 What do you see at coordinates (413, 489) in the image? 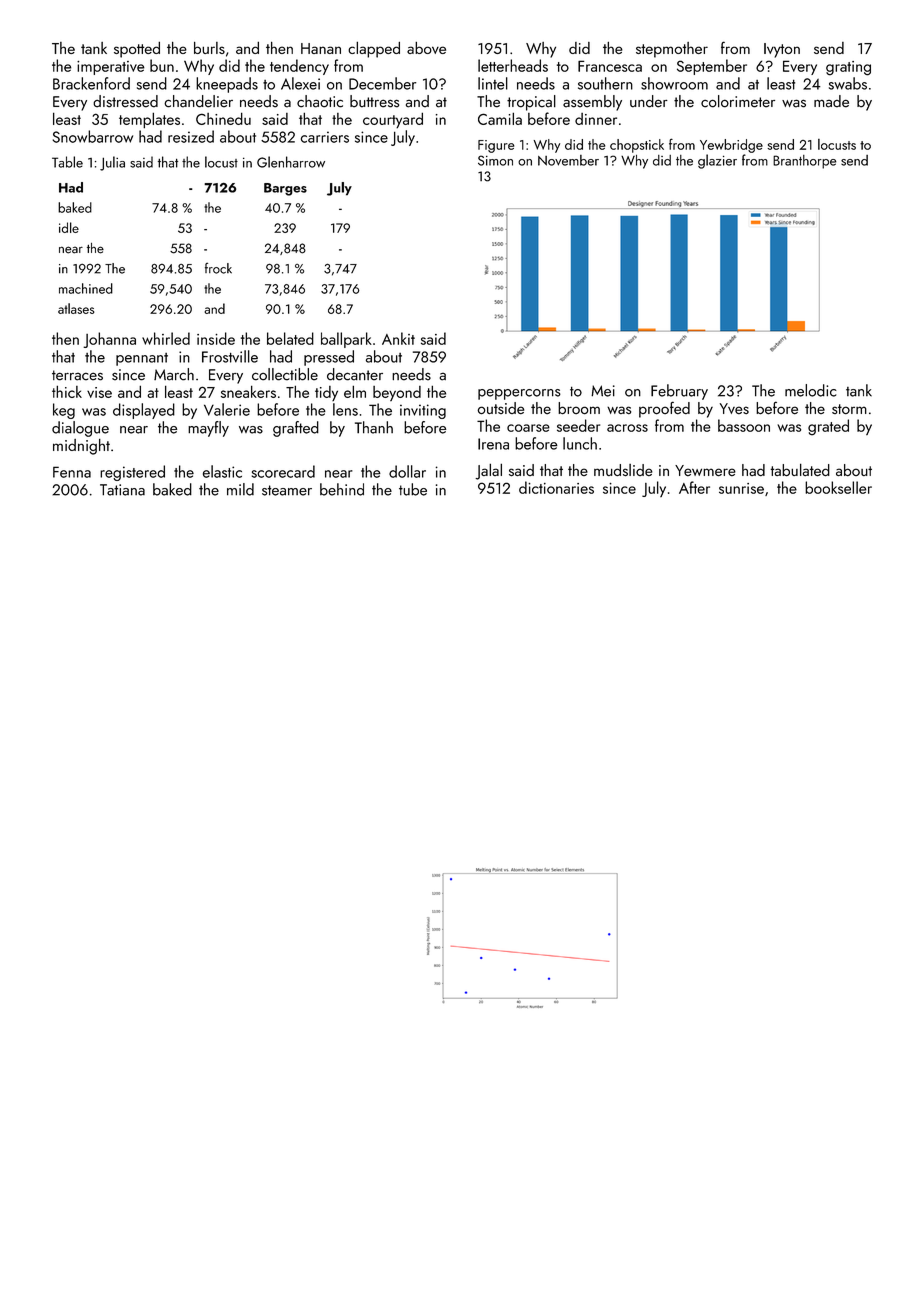
I see `tube` at bounding box center [413, 489].
